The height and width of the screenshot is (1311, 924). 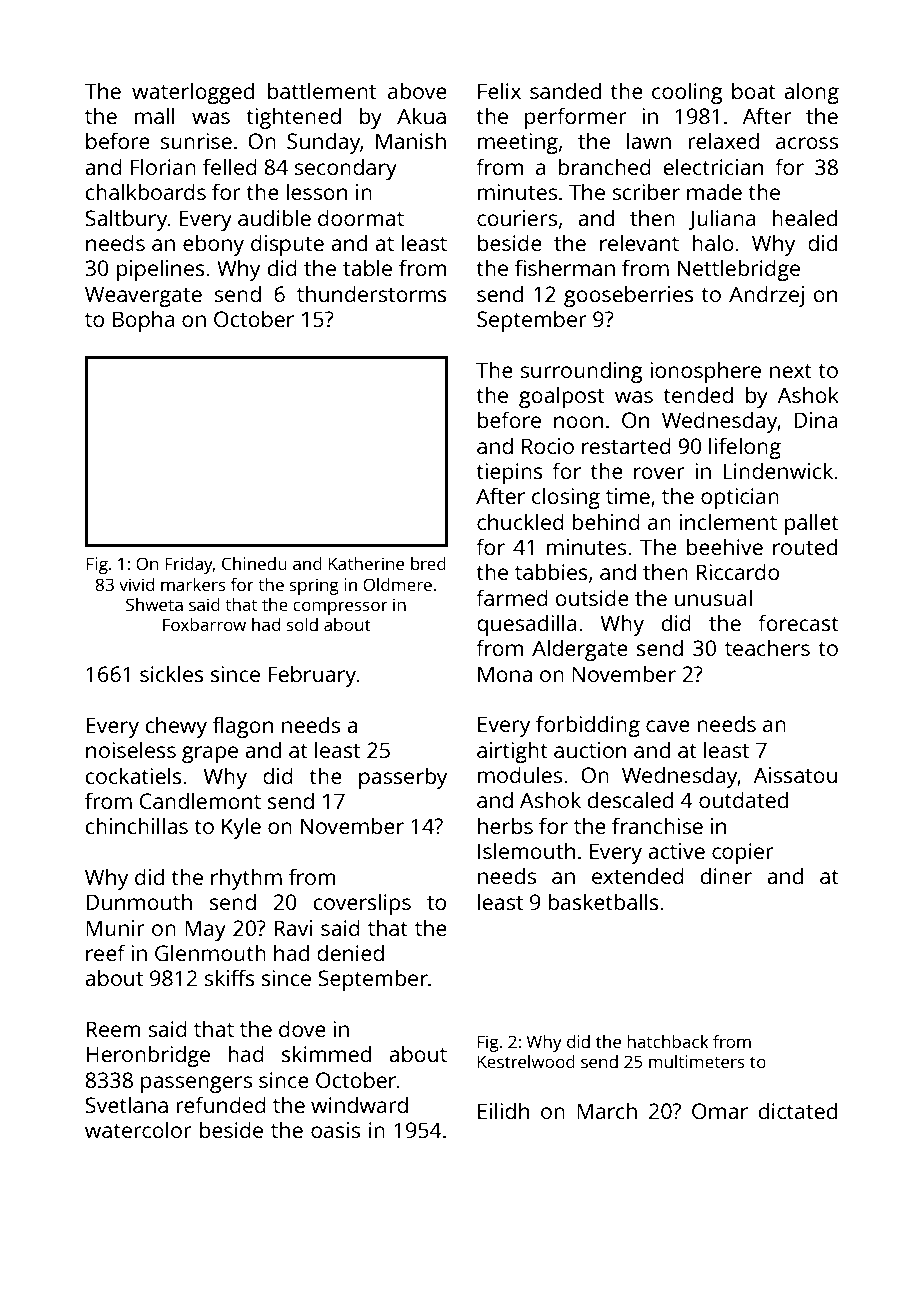 What do you see at coordinates (221, 1104) in the screenshot?
I see `refunded` at bounding box center [221, 1104].
